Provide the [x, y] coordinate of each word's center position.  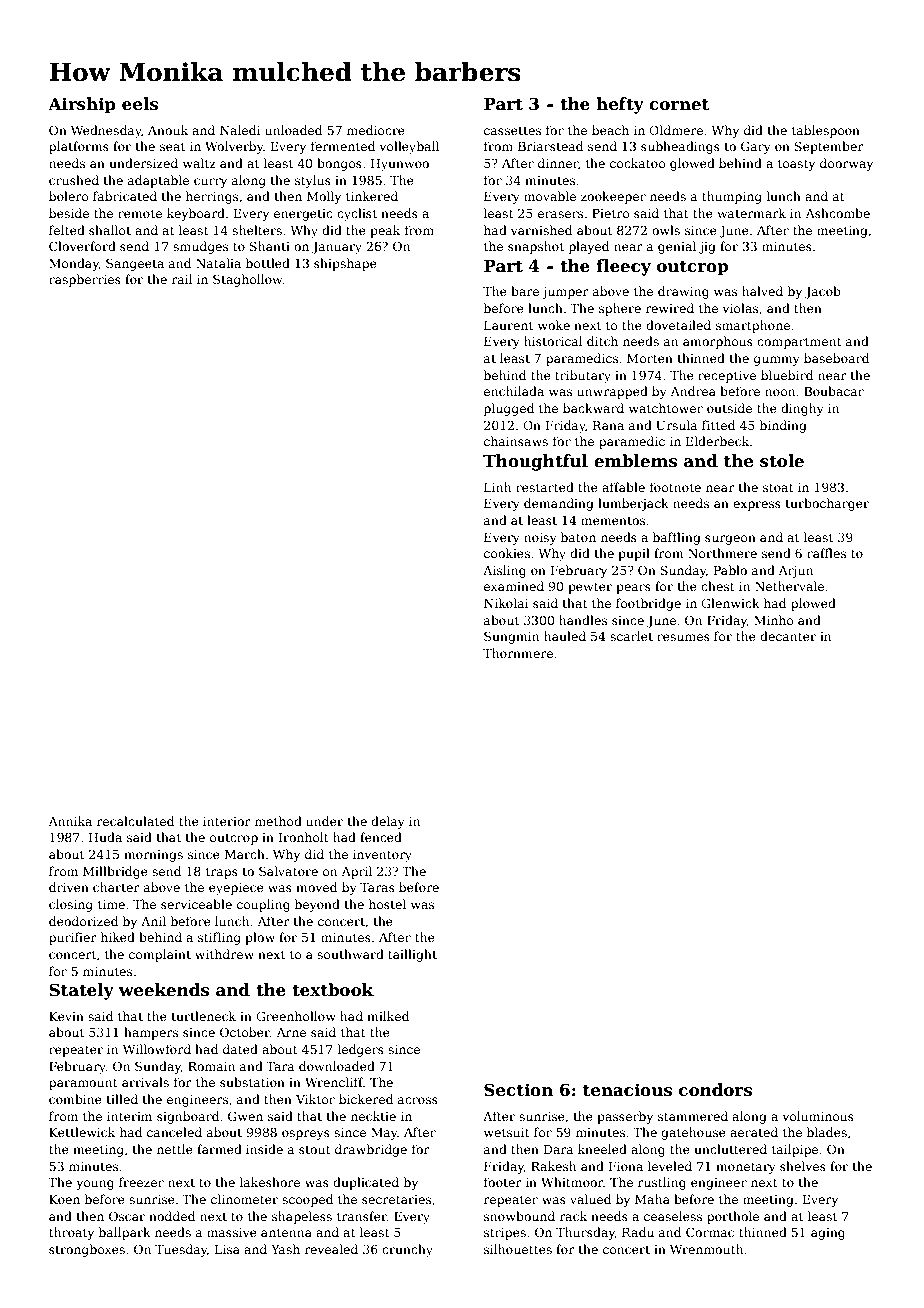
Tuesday [181, 1250]
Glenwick [730, 603]
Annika [70, 821]
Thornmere [518, 653]
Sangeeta [135, 264]
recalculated [135, 821]
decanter [788, 636]
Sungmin [511, 637]
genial [677, 247]
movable [550, 196]
